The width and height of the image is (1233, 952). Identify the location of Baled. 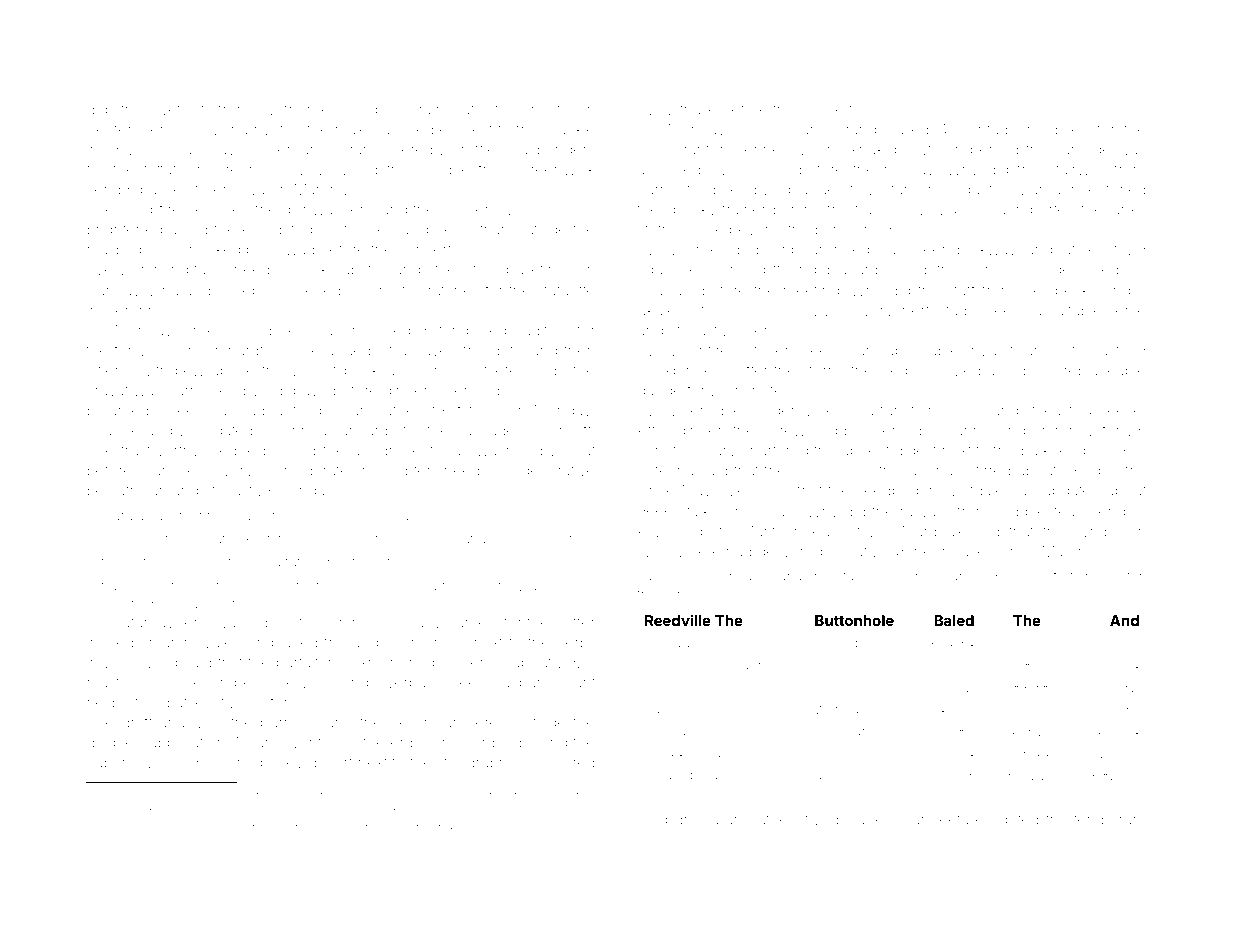
(954, 620).
